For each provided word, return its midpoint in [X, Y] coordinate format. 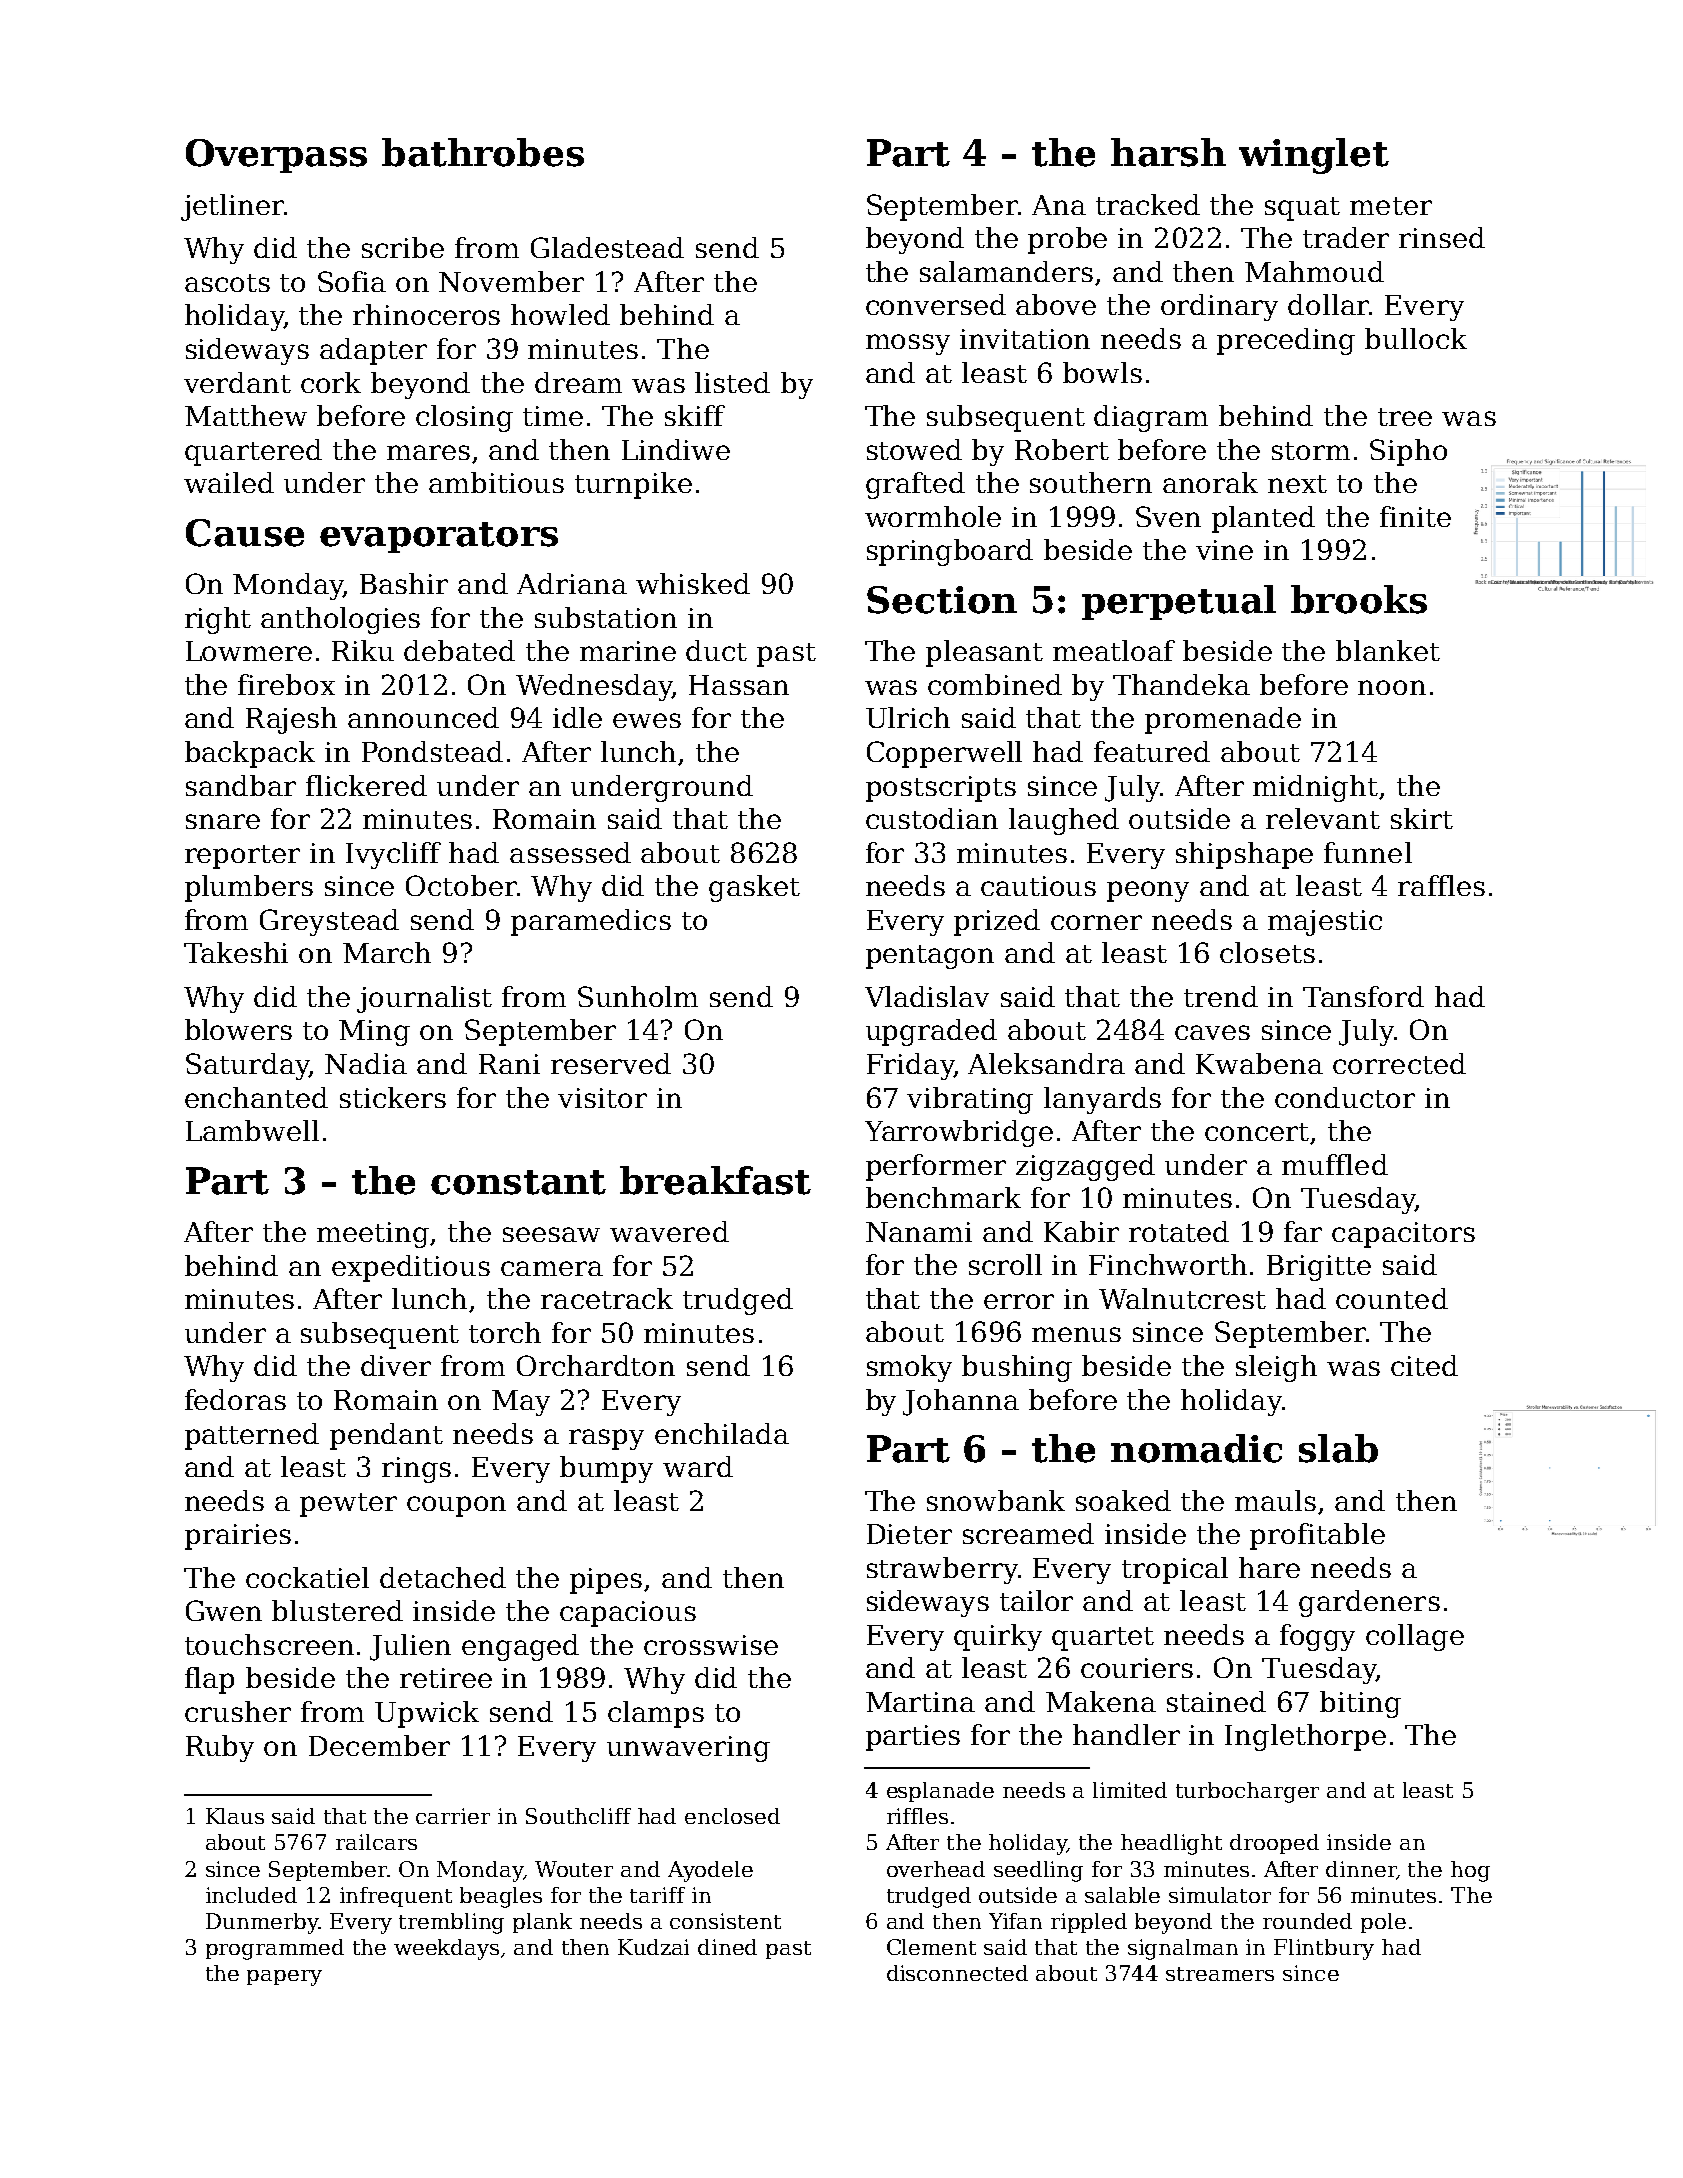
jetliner [232, 207]
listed [732, 382]
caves [1212, 1032]
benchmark [943, 1197]
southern [1091, 482]
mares [428, 452]
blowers [238, 1029]
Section [942, 600]
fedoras [235, 1399]
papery [284, 1978]
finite [1415, 516]
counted [1392, 1298]
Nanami [919, 1232]
